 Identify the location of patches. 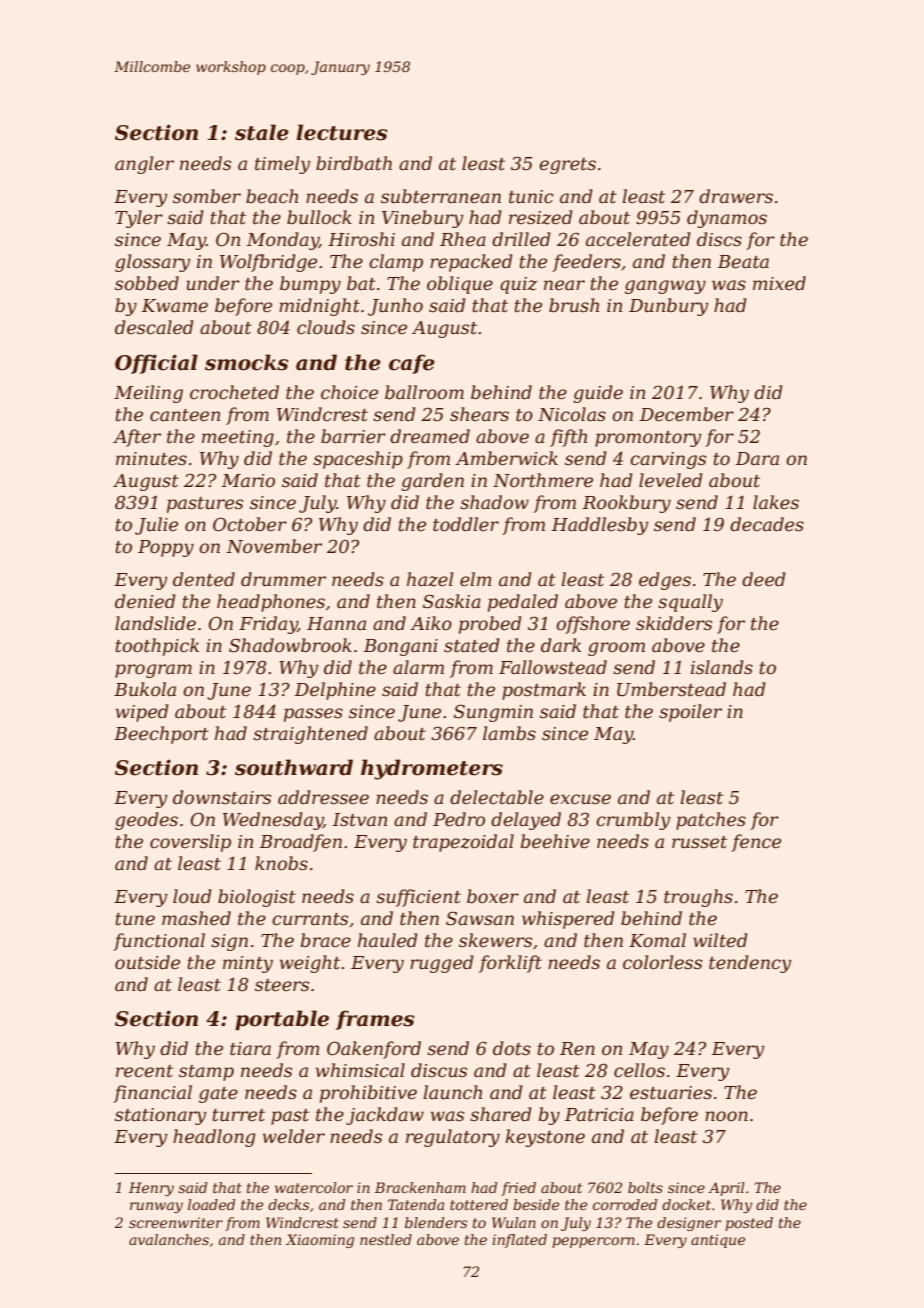
(711, 821).
